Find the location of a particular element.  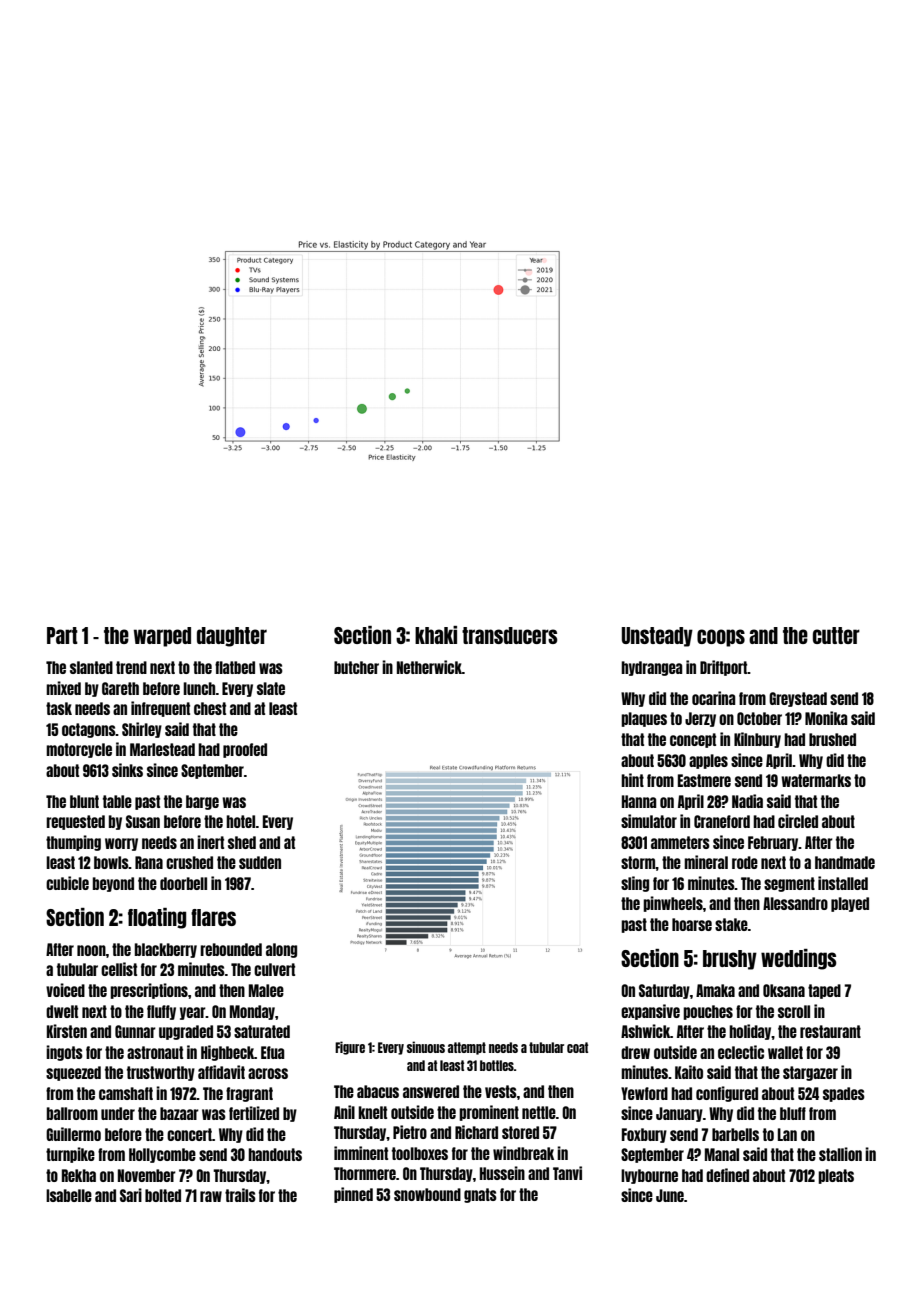

cubicle is located at coordinates (67, 883).
